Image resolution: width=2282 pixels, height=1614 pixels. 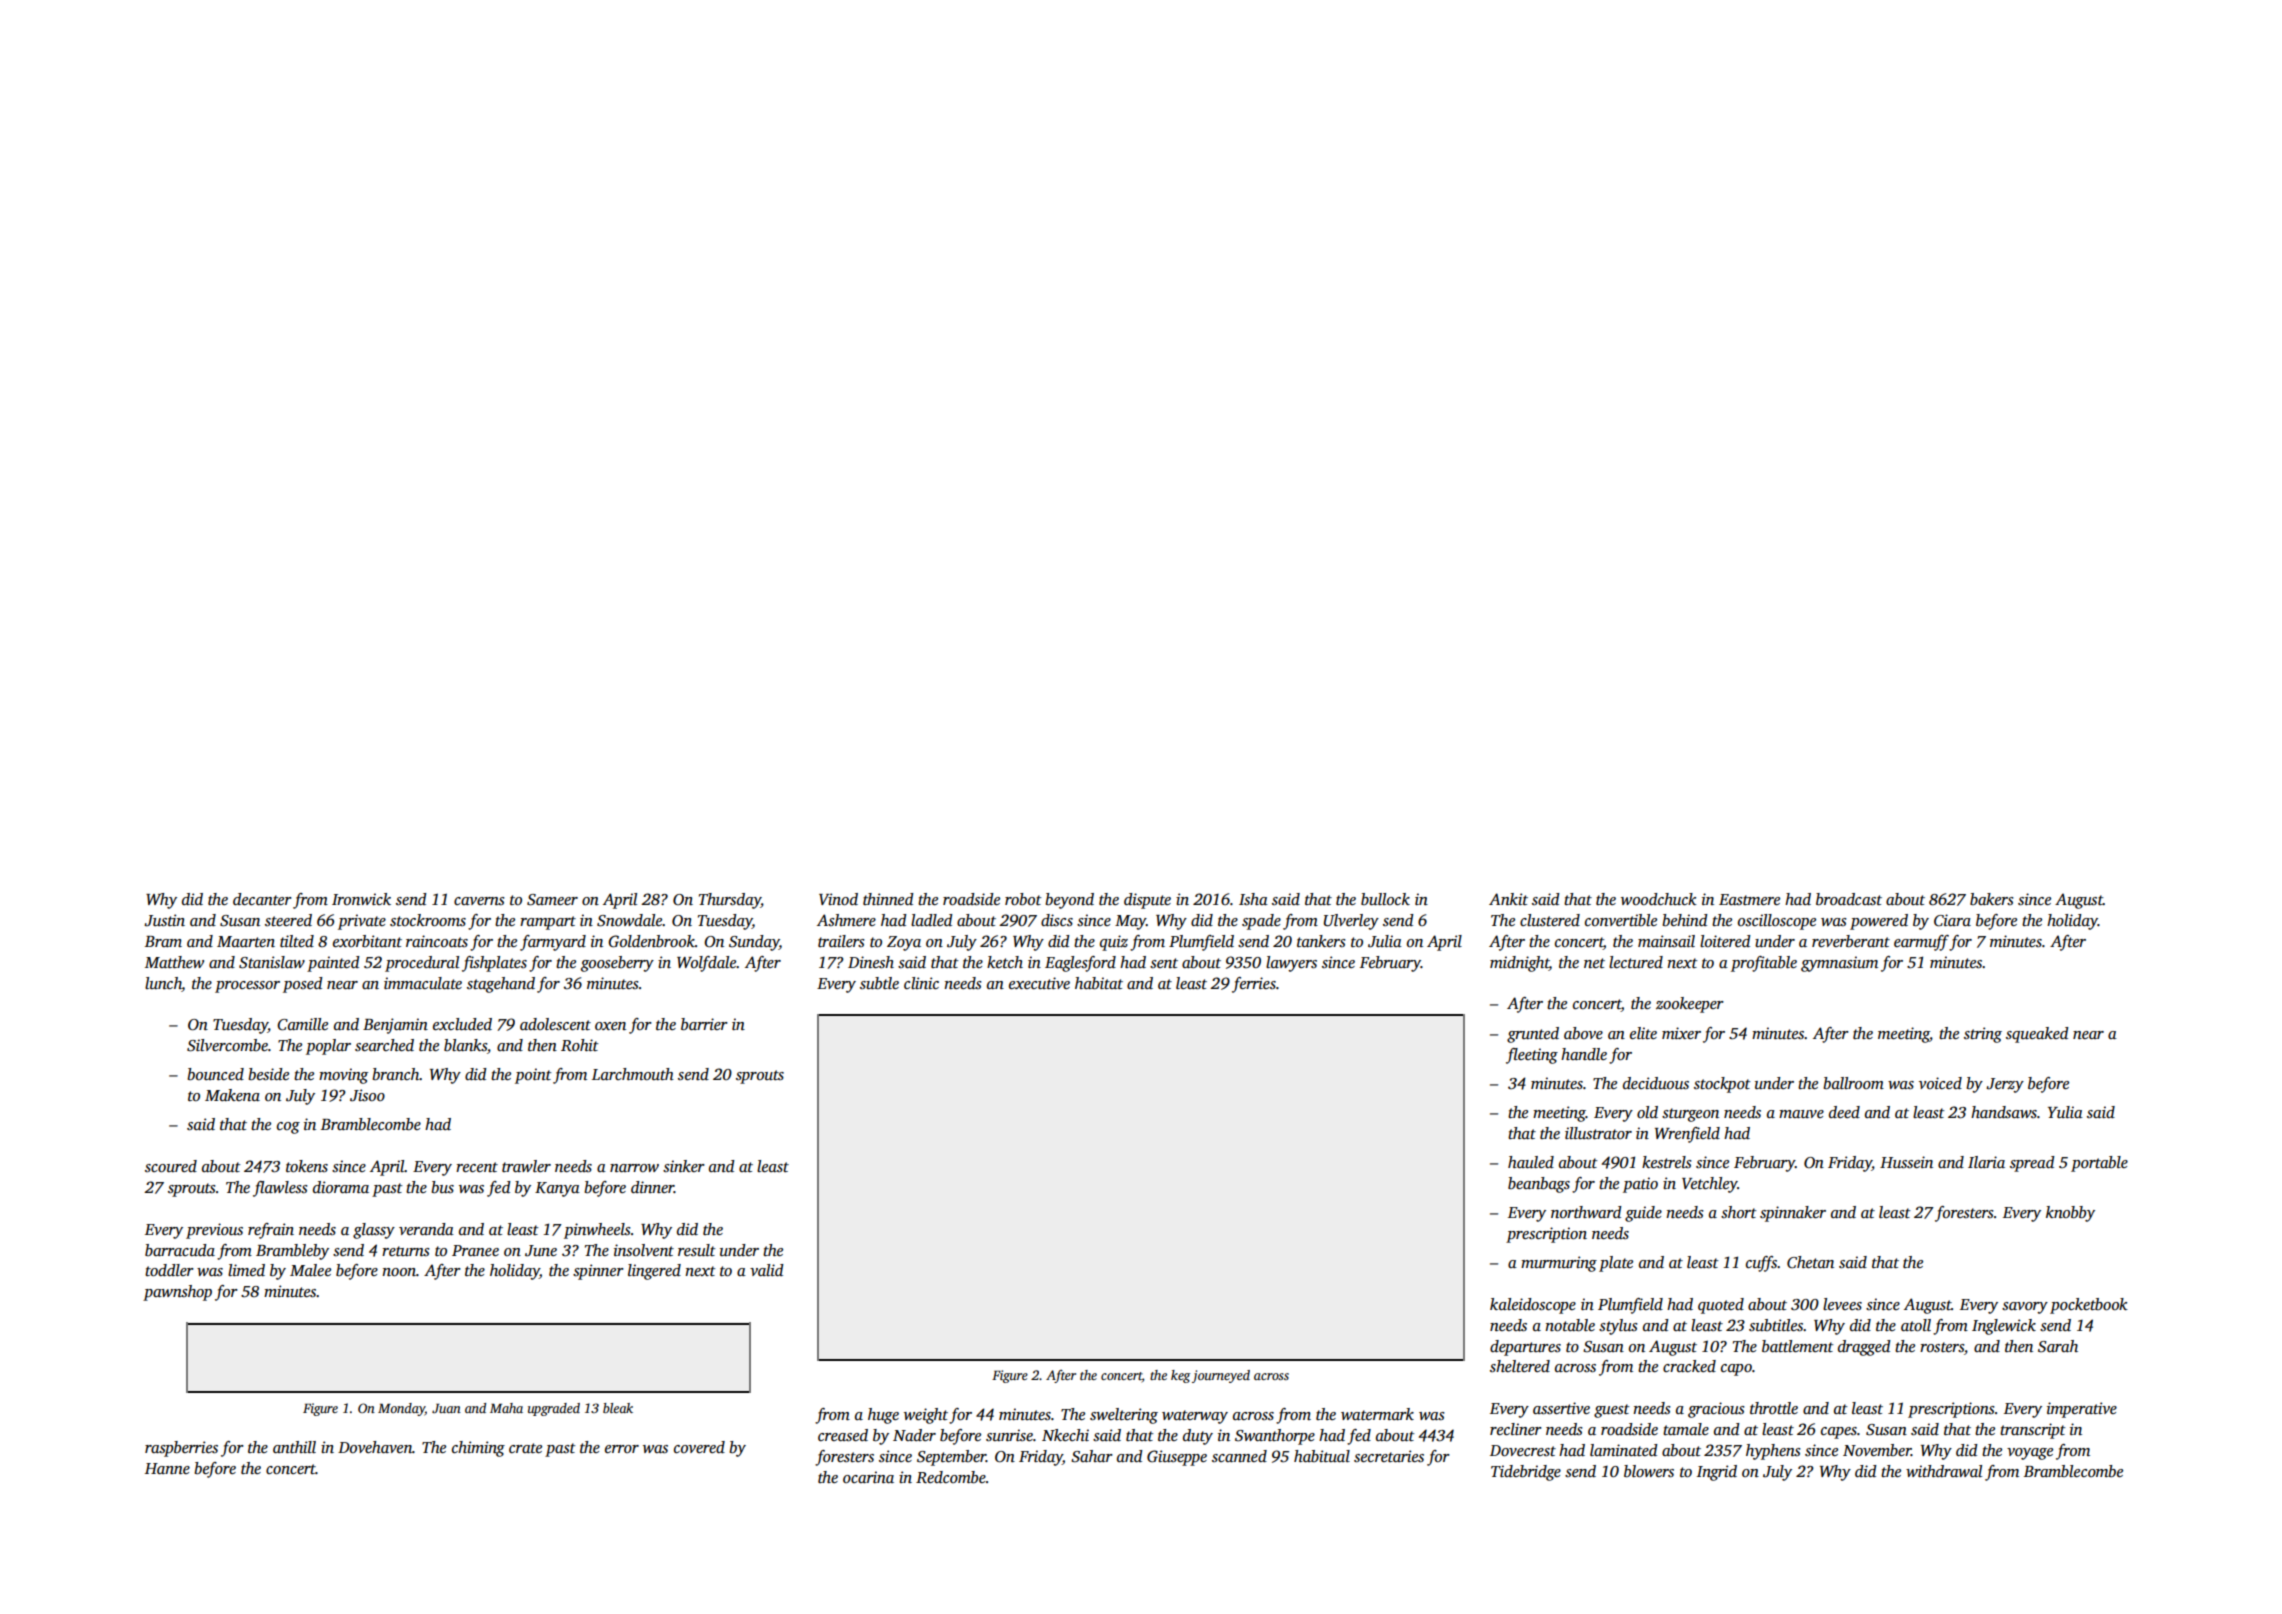 I want to click on subtitles, so click(x=1776, y=1325).
